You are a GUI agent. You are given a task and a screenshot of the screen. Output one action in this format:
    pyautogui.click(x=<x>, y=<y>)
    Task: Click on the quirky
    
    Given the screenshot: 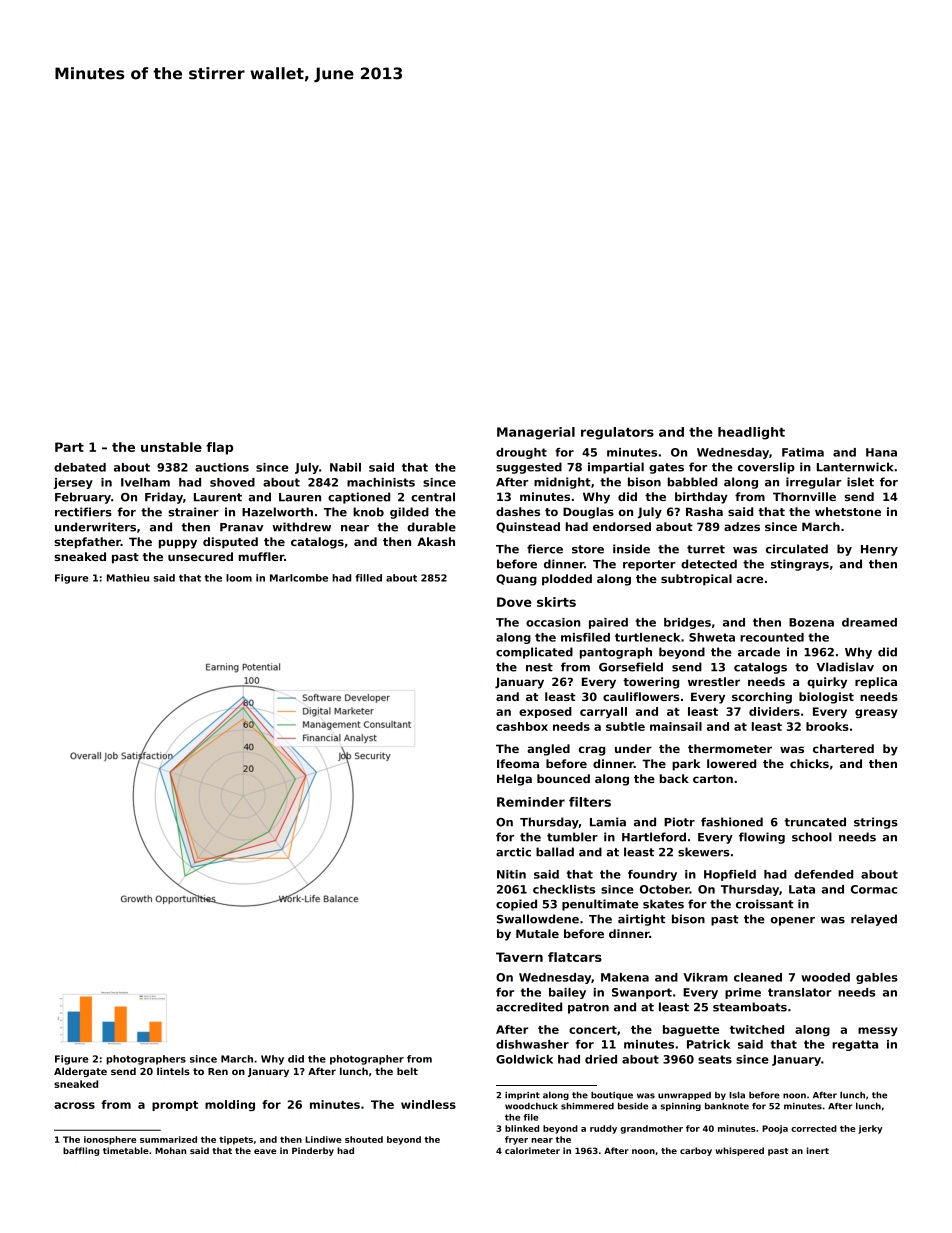 What is the action you would take?
    pyautogui.click(x=827, y=683)
